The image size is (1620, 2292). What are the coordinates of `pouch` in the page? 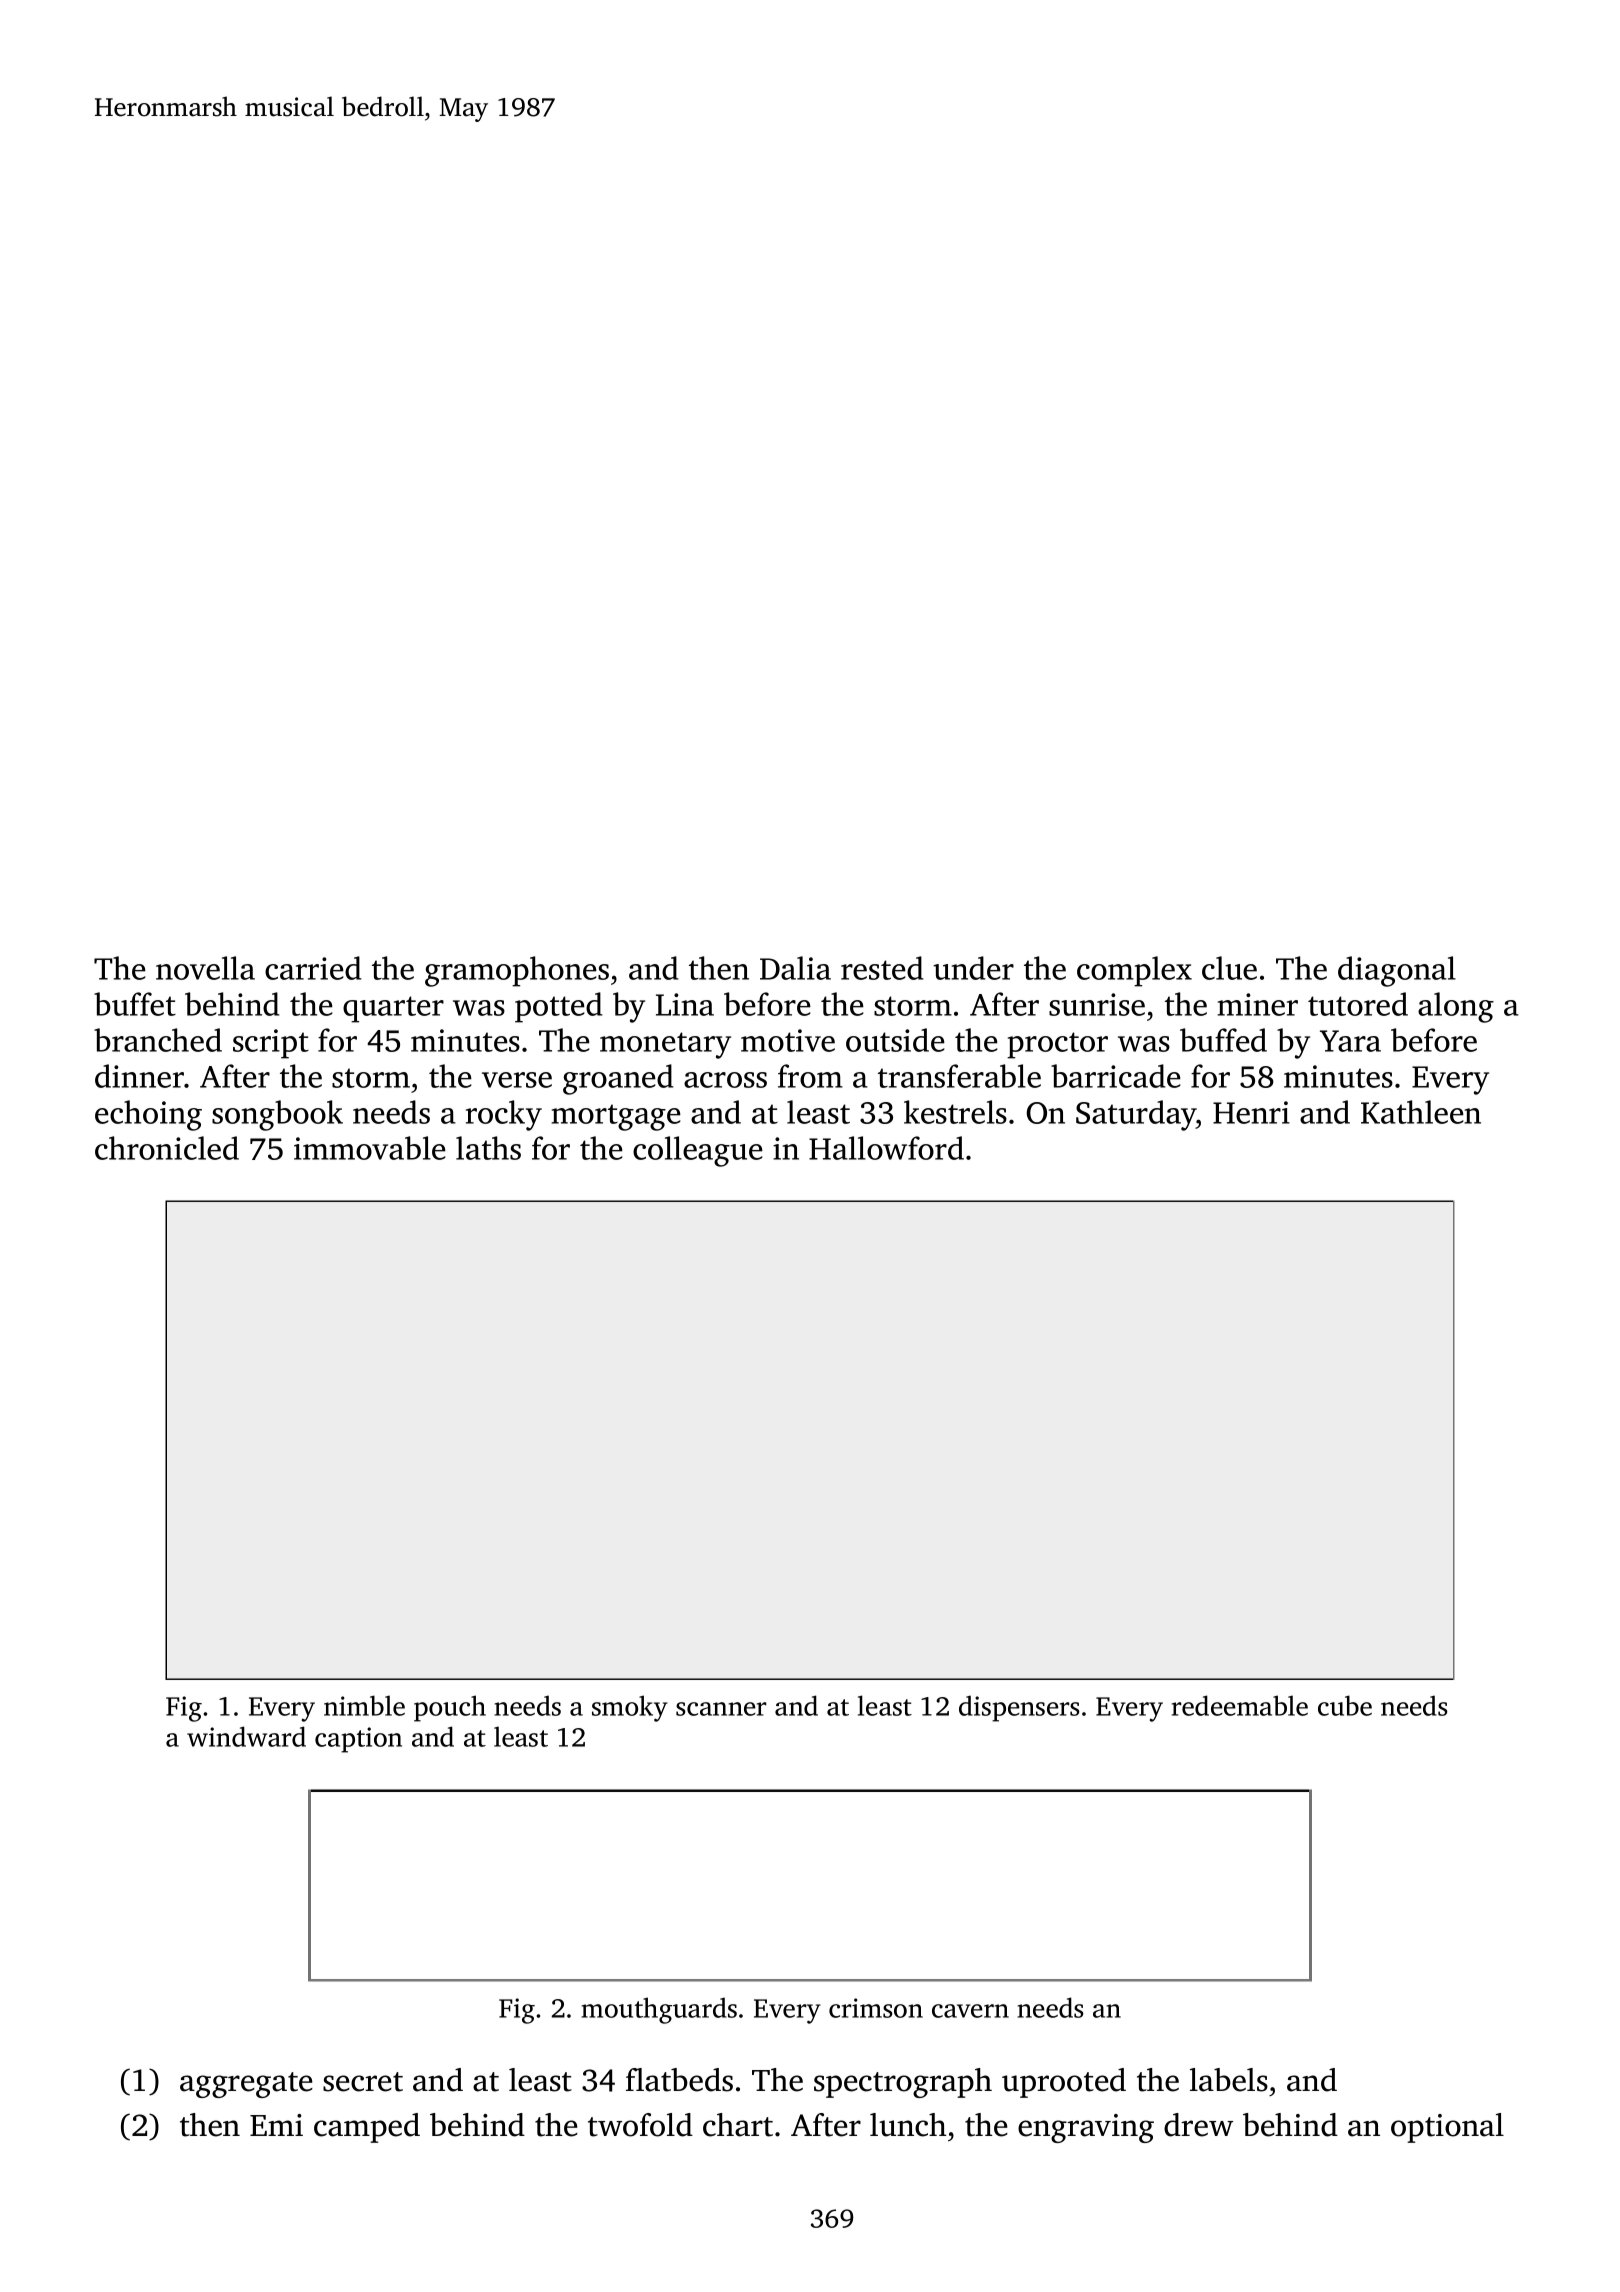 It's located at (450, 1708).
